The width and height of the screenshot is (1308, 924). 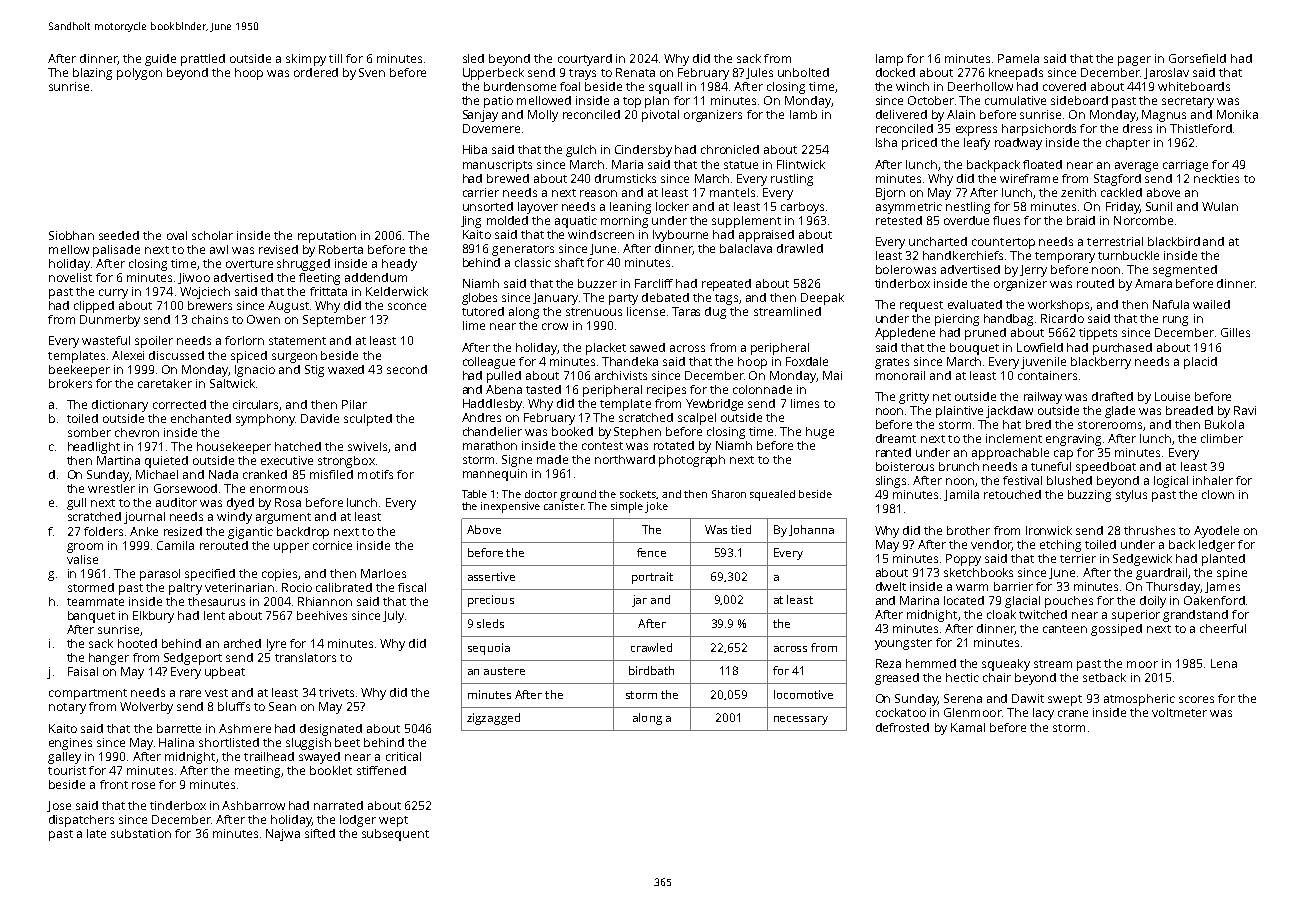 What do you see at coordinates (820, 433) in the screenshot?
I see `huge` at bounding box center [820, 433].
